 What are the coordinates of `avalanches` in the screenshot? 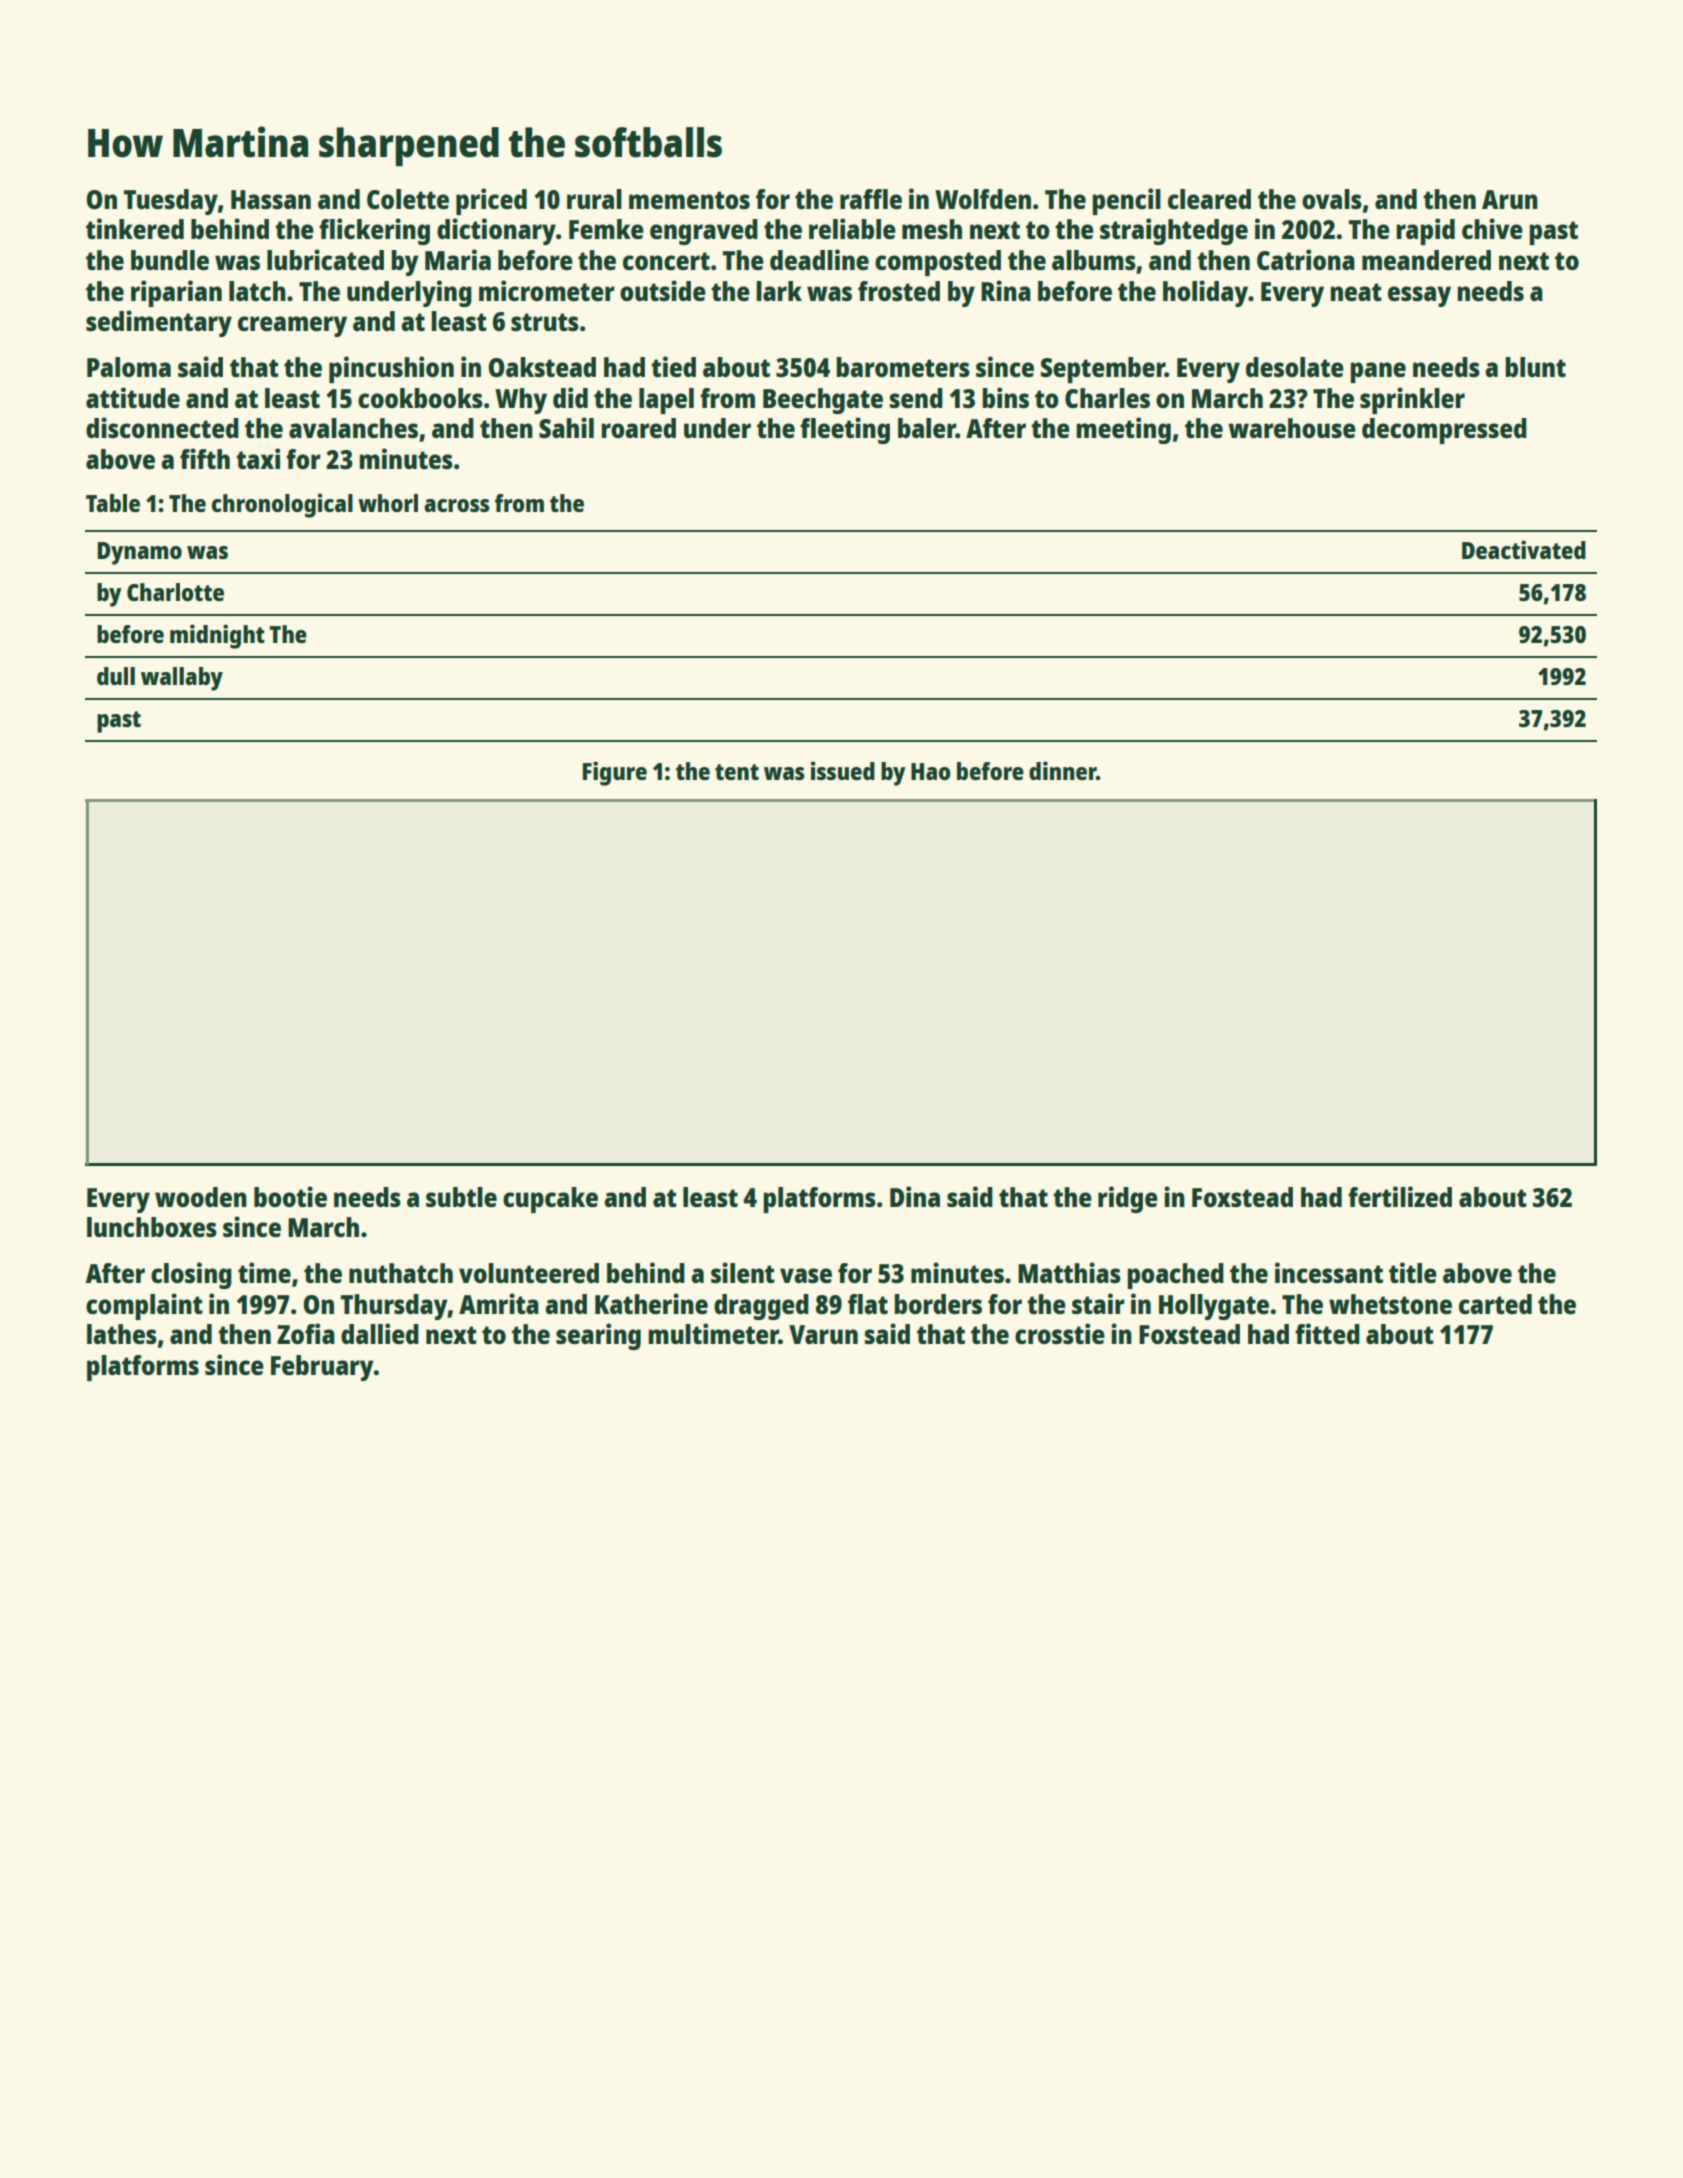 It's located at (353, 428).
